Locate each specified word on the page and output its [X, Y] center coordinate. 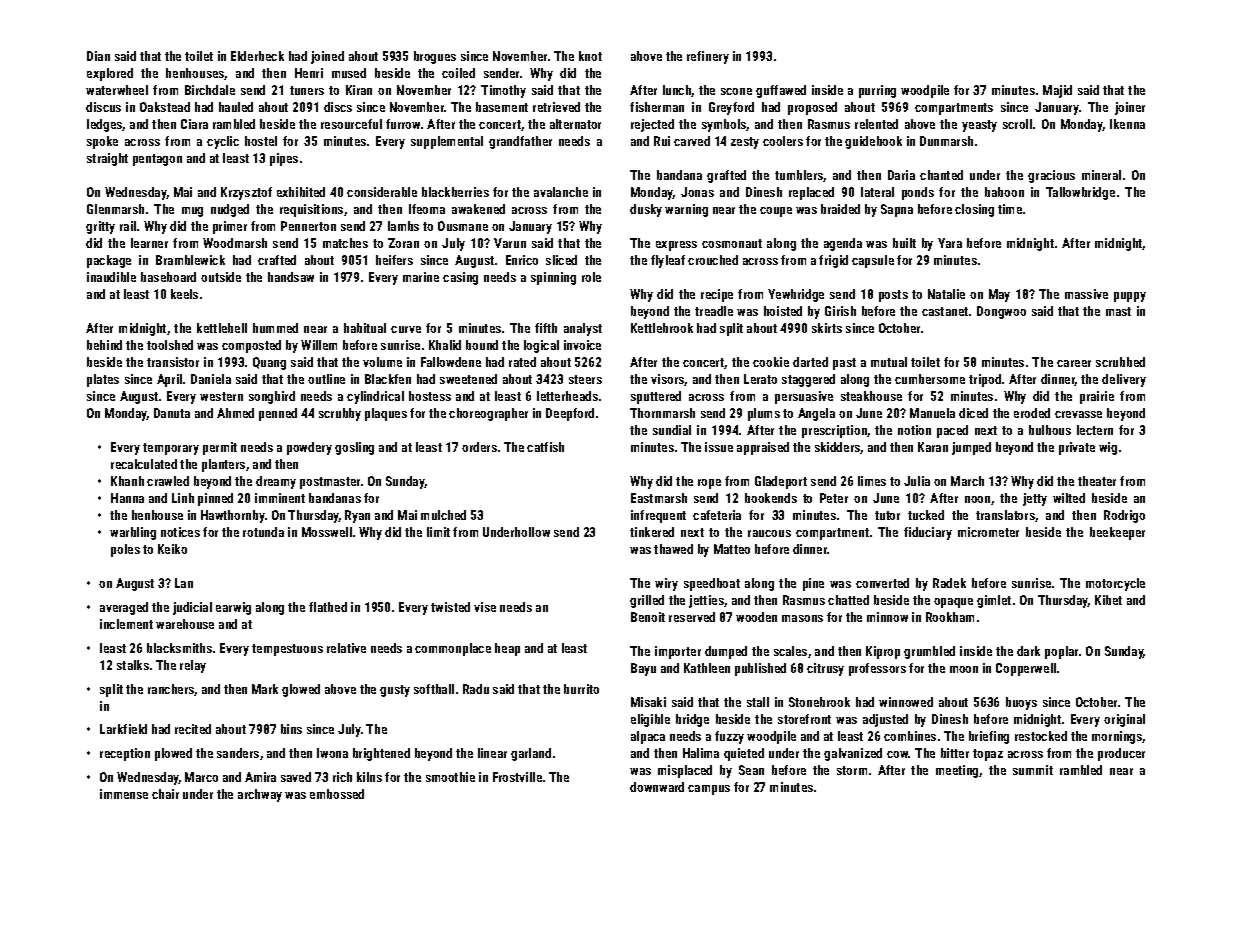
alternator [575, 124]
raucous [769, 533]
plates [103, 380]
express [676, 246]
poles [125, 550]
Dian [98, 56]
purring [877, 91]
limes [872, 481]
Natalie [946, 294]
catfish [545, 447]
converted [882, 583]
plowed [173, 754]
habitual [365, 328]
